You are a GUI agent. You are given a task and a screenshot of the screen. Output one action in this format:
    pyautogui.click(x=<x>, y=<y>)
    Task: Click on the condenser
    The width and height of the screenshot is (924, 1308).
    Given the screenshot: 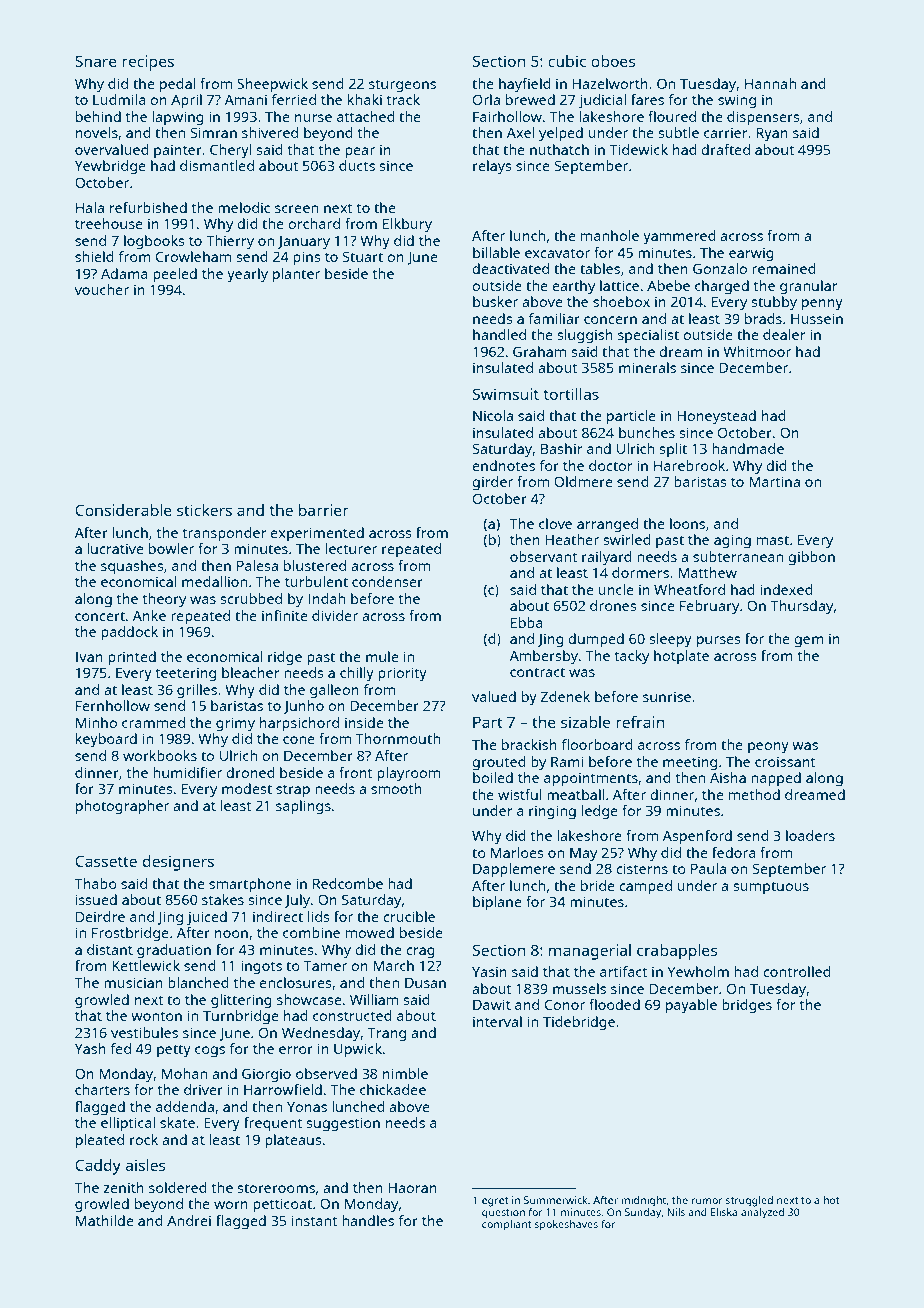 What is the action you would take?
    pyautogui.click(x=387, y=581)
